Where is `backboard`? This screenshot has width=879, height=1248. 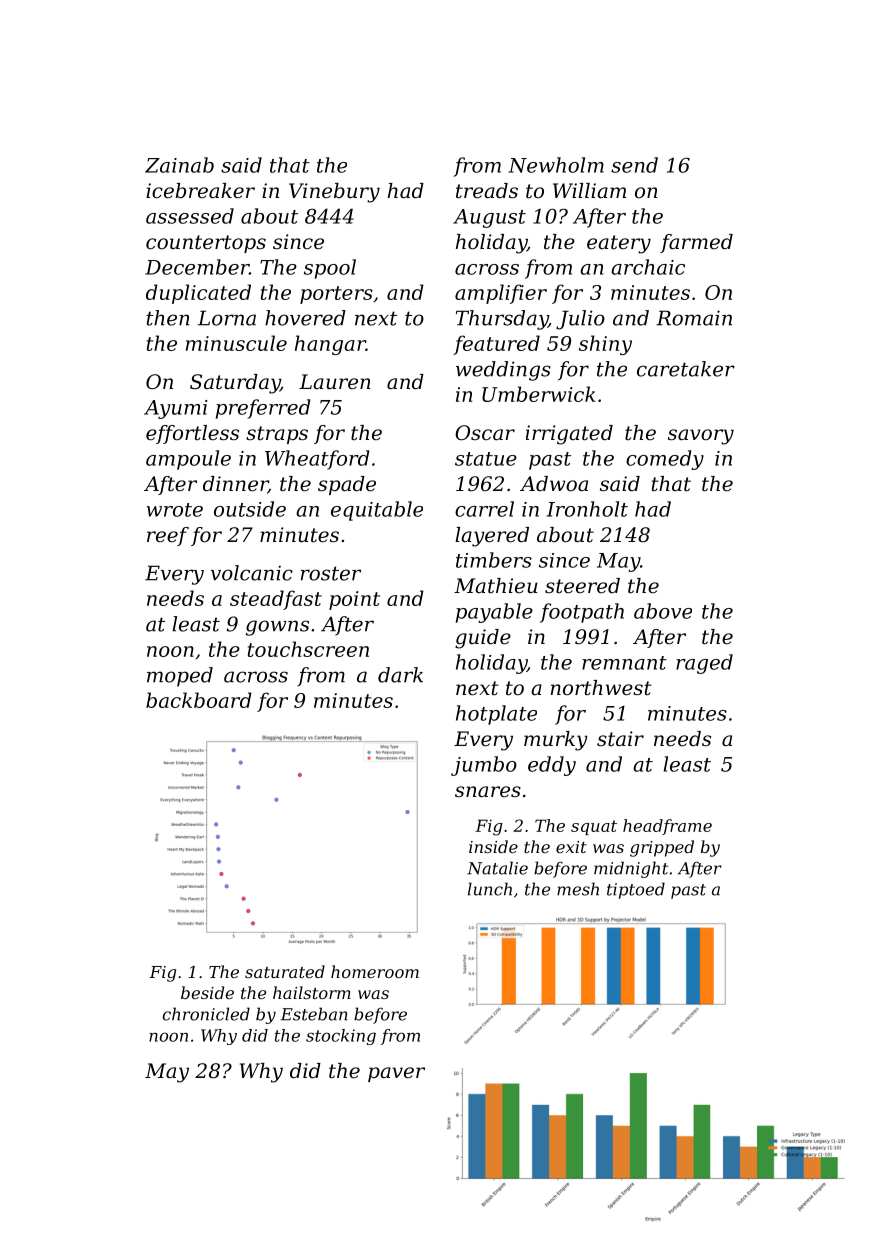
backboard is located at coordinates (199, 700).
